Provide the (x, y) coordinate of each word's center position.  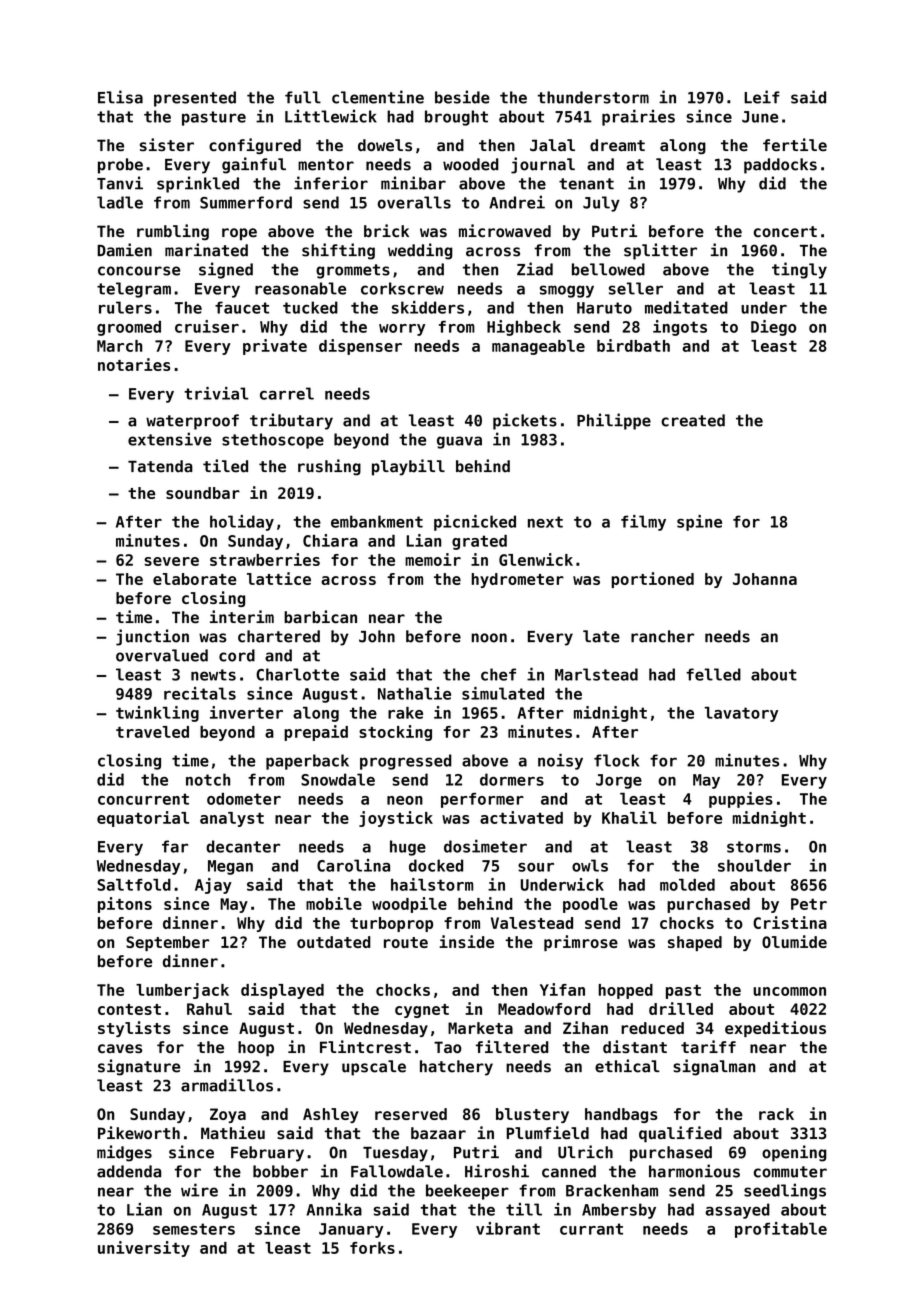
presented (195, 99)
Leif (762, 97)
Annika (334, 1209)
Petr (809, 904)
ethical (627, 1066)
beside (462, 97)
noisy (560, 761)
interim (242, 617)
